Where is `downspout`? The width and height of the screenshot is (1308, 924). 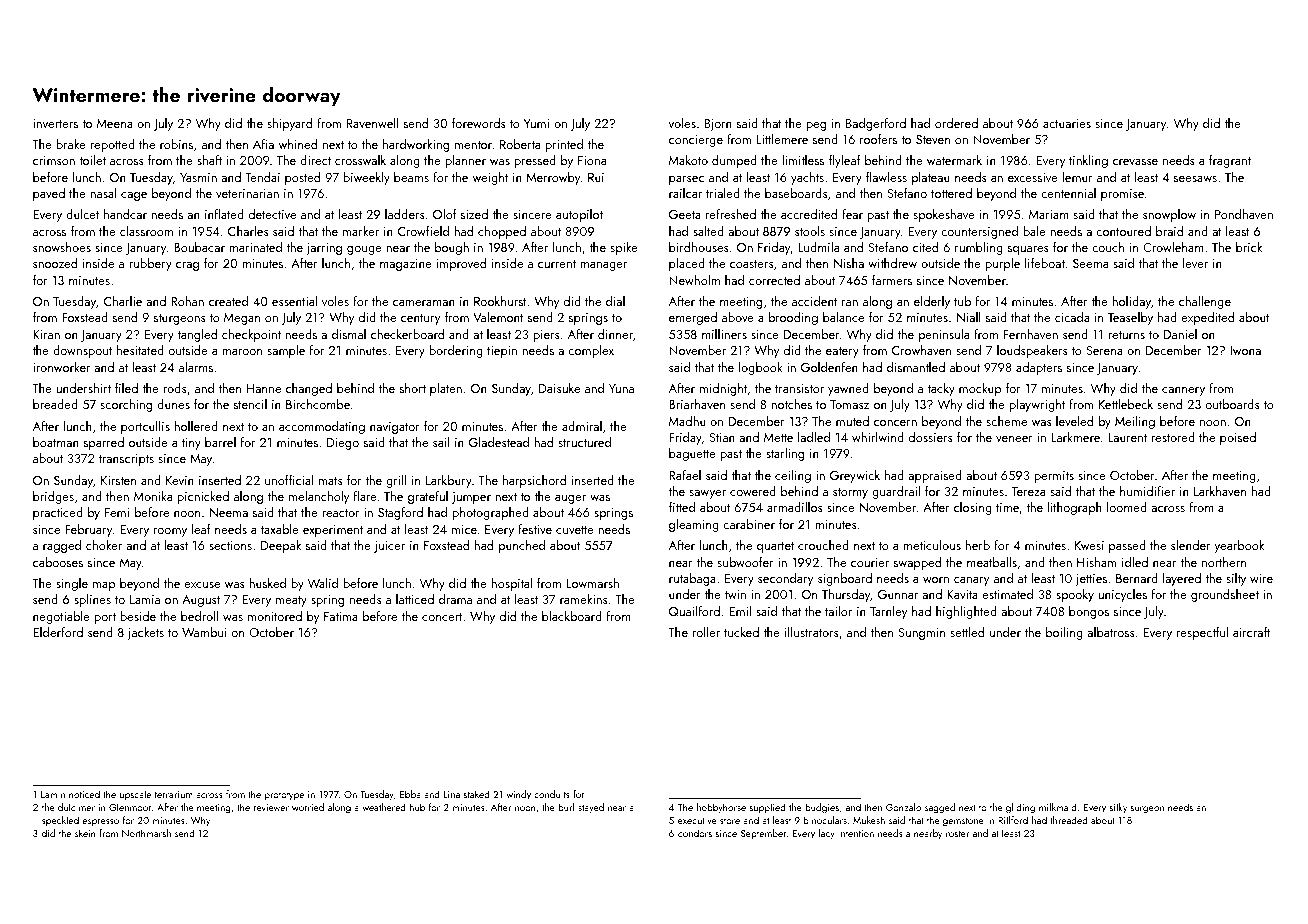
downspout is located at coordinates (82, 351).
